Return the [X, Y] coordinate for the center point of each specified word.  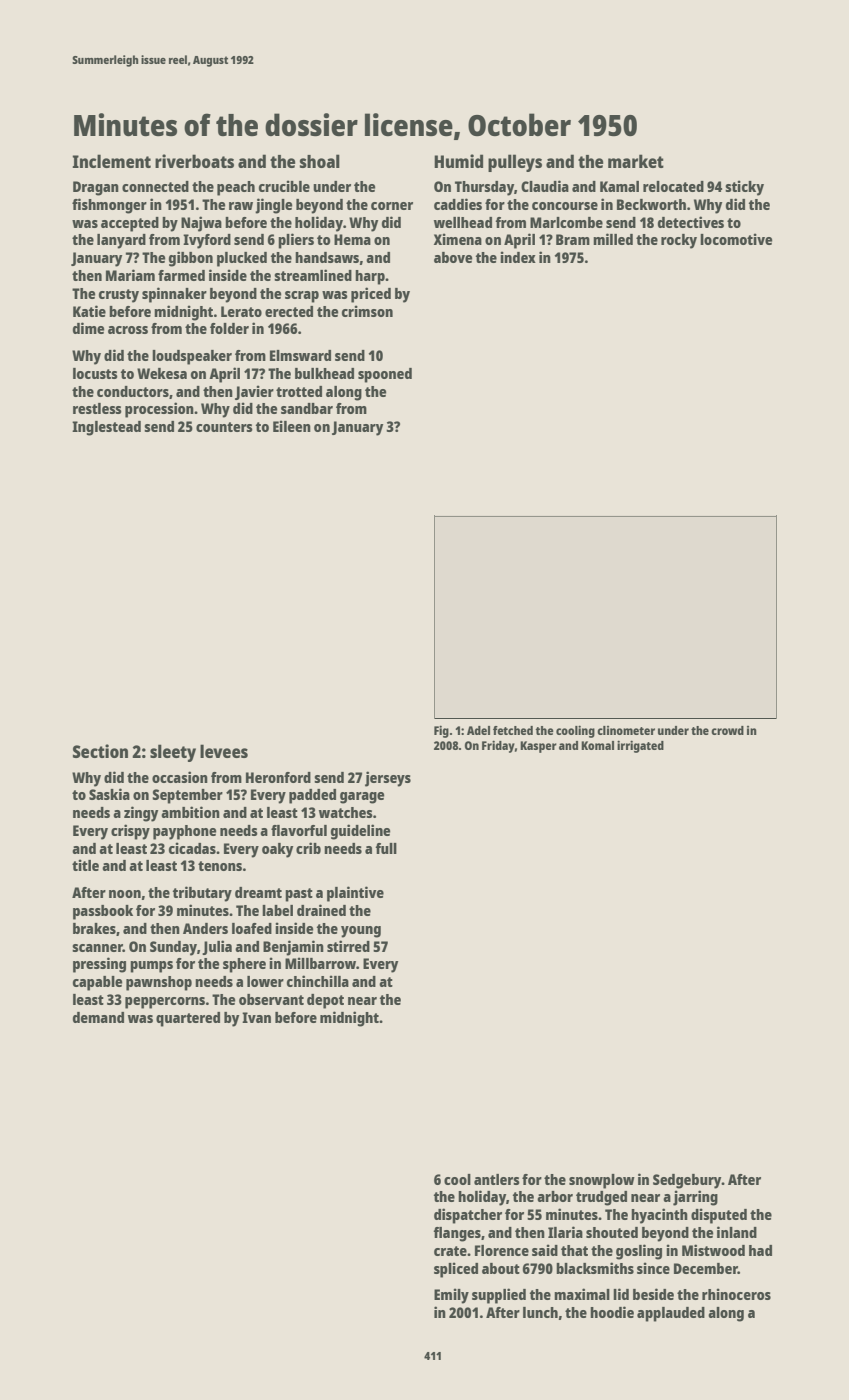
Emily [451, 1296]
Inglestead [106, 428]
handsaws [327, 257]
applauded [671, 1314]
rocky [679, 241]
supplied [499, 1296]
